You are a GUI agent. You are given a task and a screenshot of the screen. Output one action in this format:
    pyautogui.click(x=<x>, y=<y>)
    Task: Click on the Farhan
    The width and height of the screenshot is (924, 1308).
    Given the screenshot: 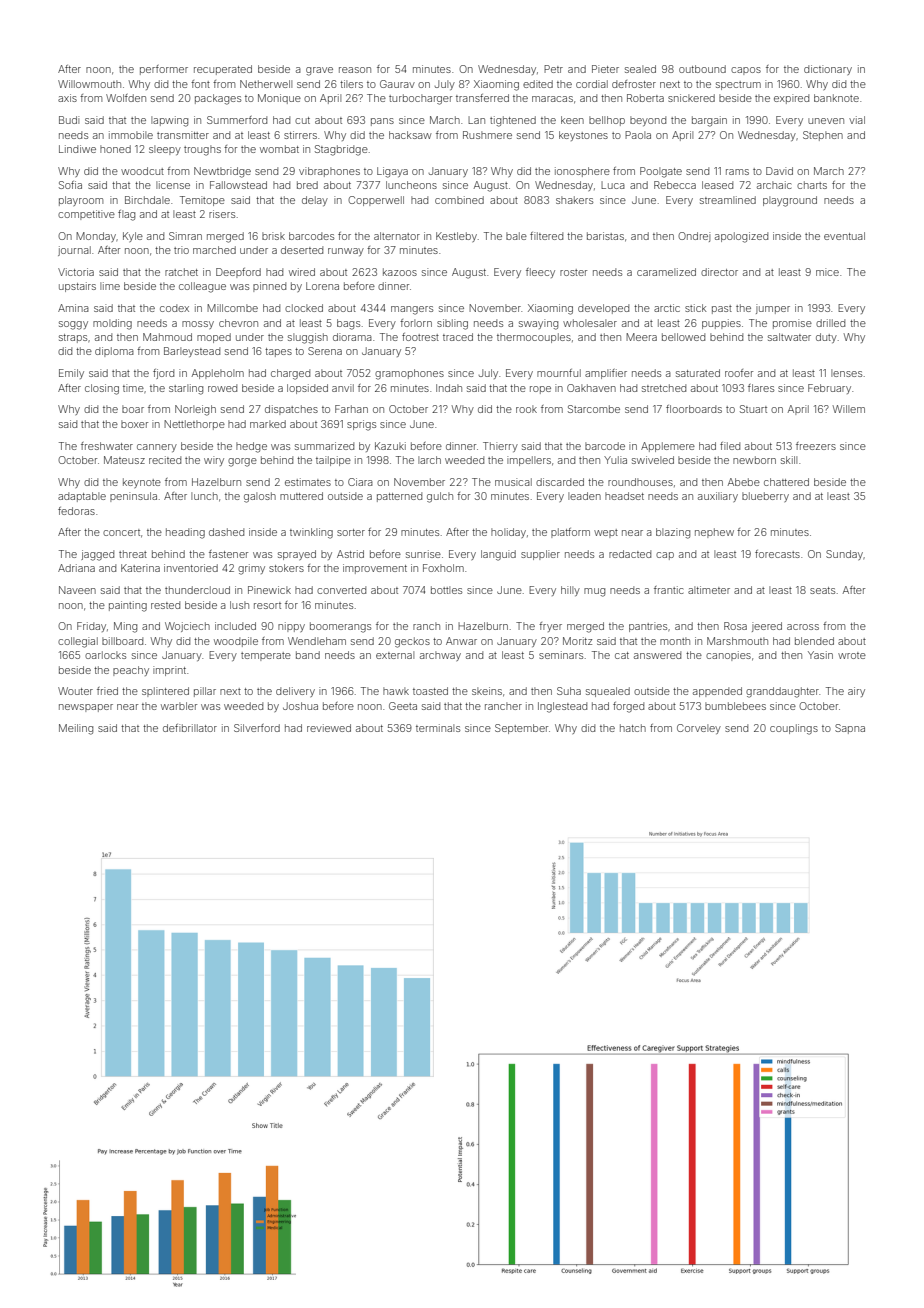 What is the action you would take?
    pyautogui.click(x=351, y=409)
